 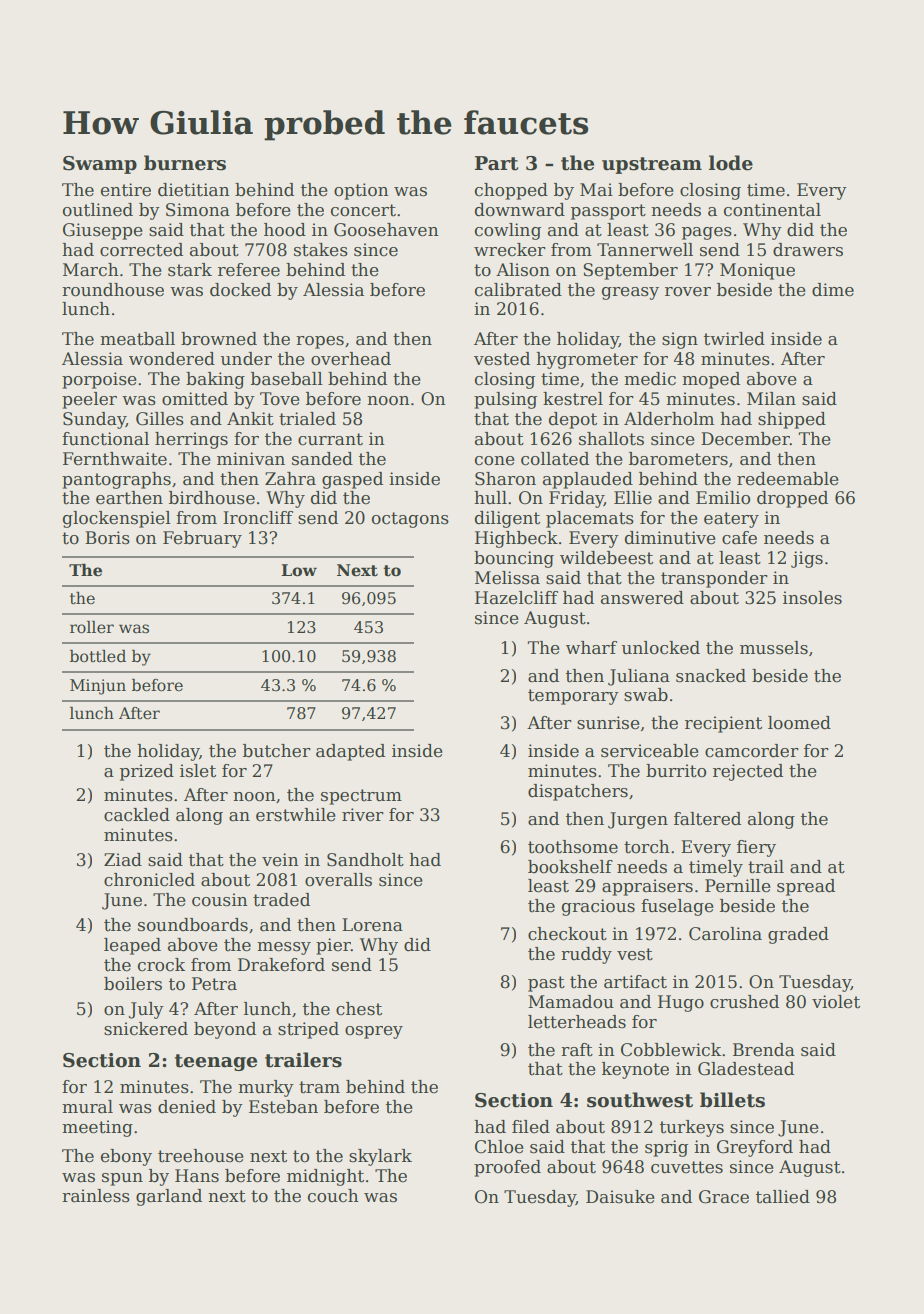 What do you see at coordinates (410, 520) in the screenshot?
I see `octagons` at bounding box center [410, 520].
